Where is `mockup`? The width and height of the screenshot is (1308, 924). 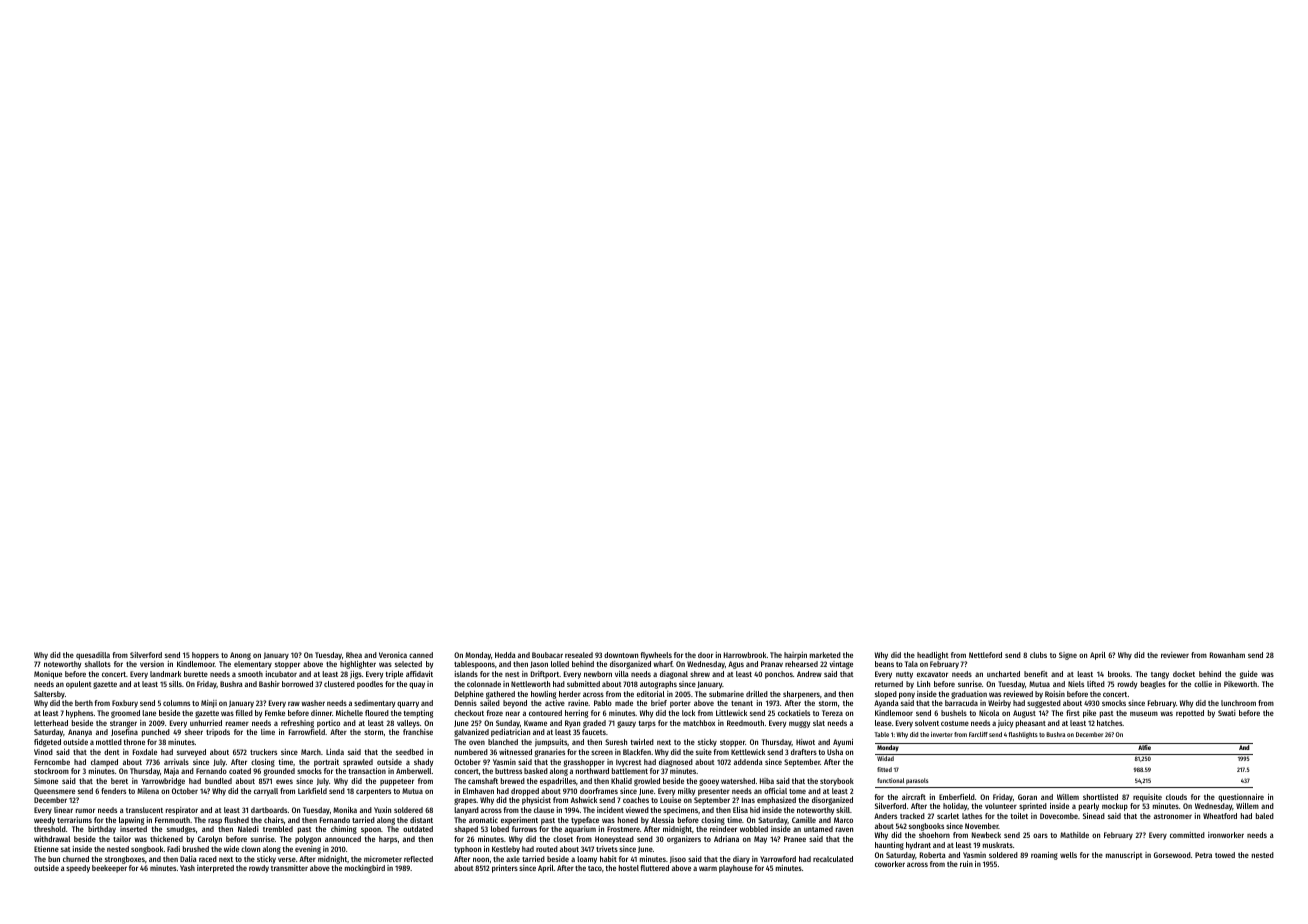 mockup is located at coordinates (1115, 807).
